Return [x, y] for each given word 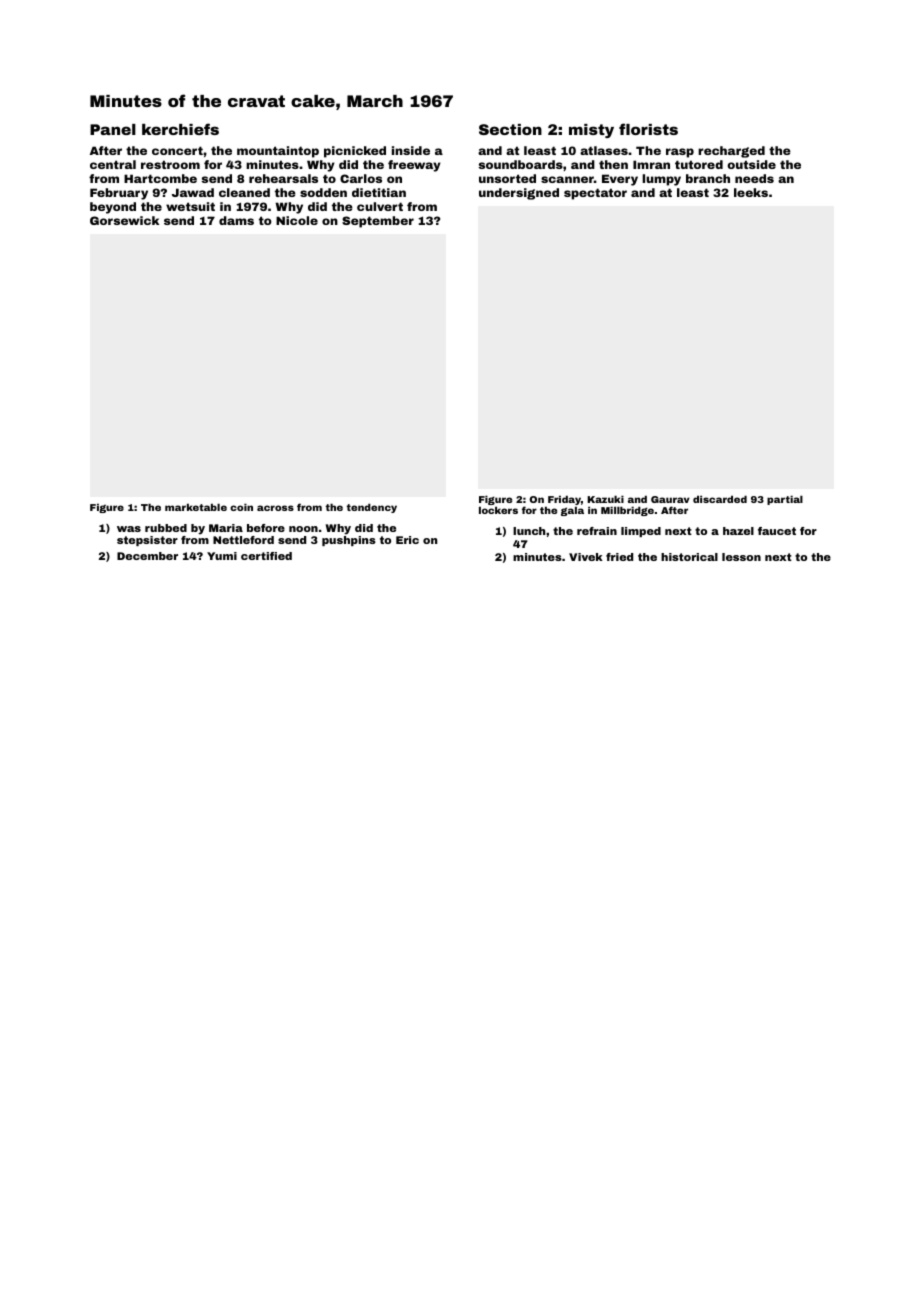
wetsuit [190, 206]
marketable [196, 507]
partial [785, 500]
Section [510, 129]
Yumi [222, 556]
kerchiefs [180, 129]
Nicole [297, 220]
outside [751, 164]
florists [648, 129]
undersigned [519, 194]
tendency [372, 508]
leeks [751, 192]
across [275, 508]
